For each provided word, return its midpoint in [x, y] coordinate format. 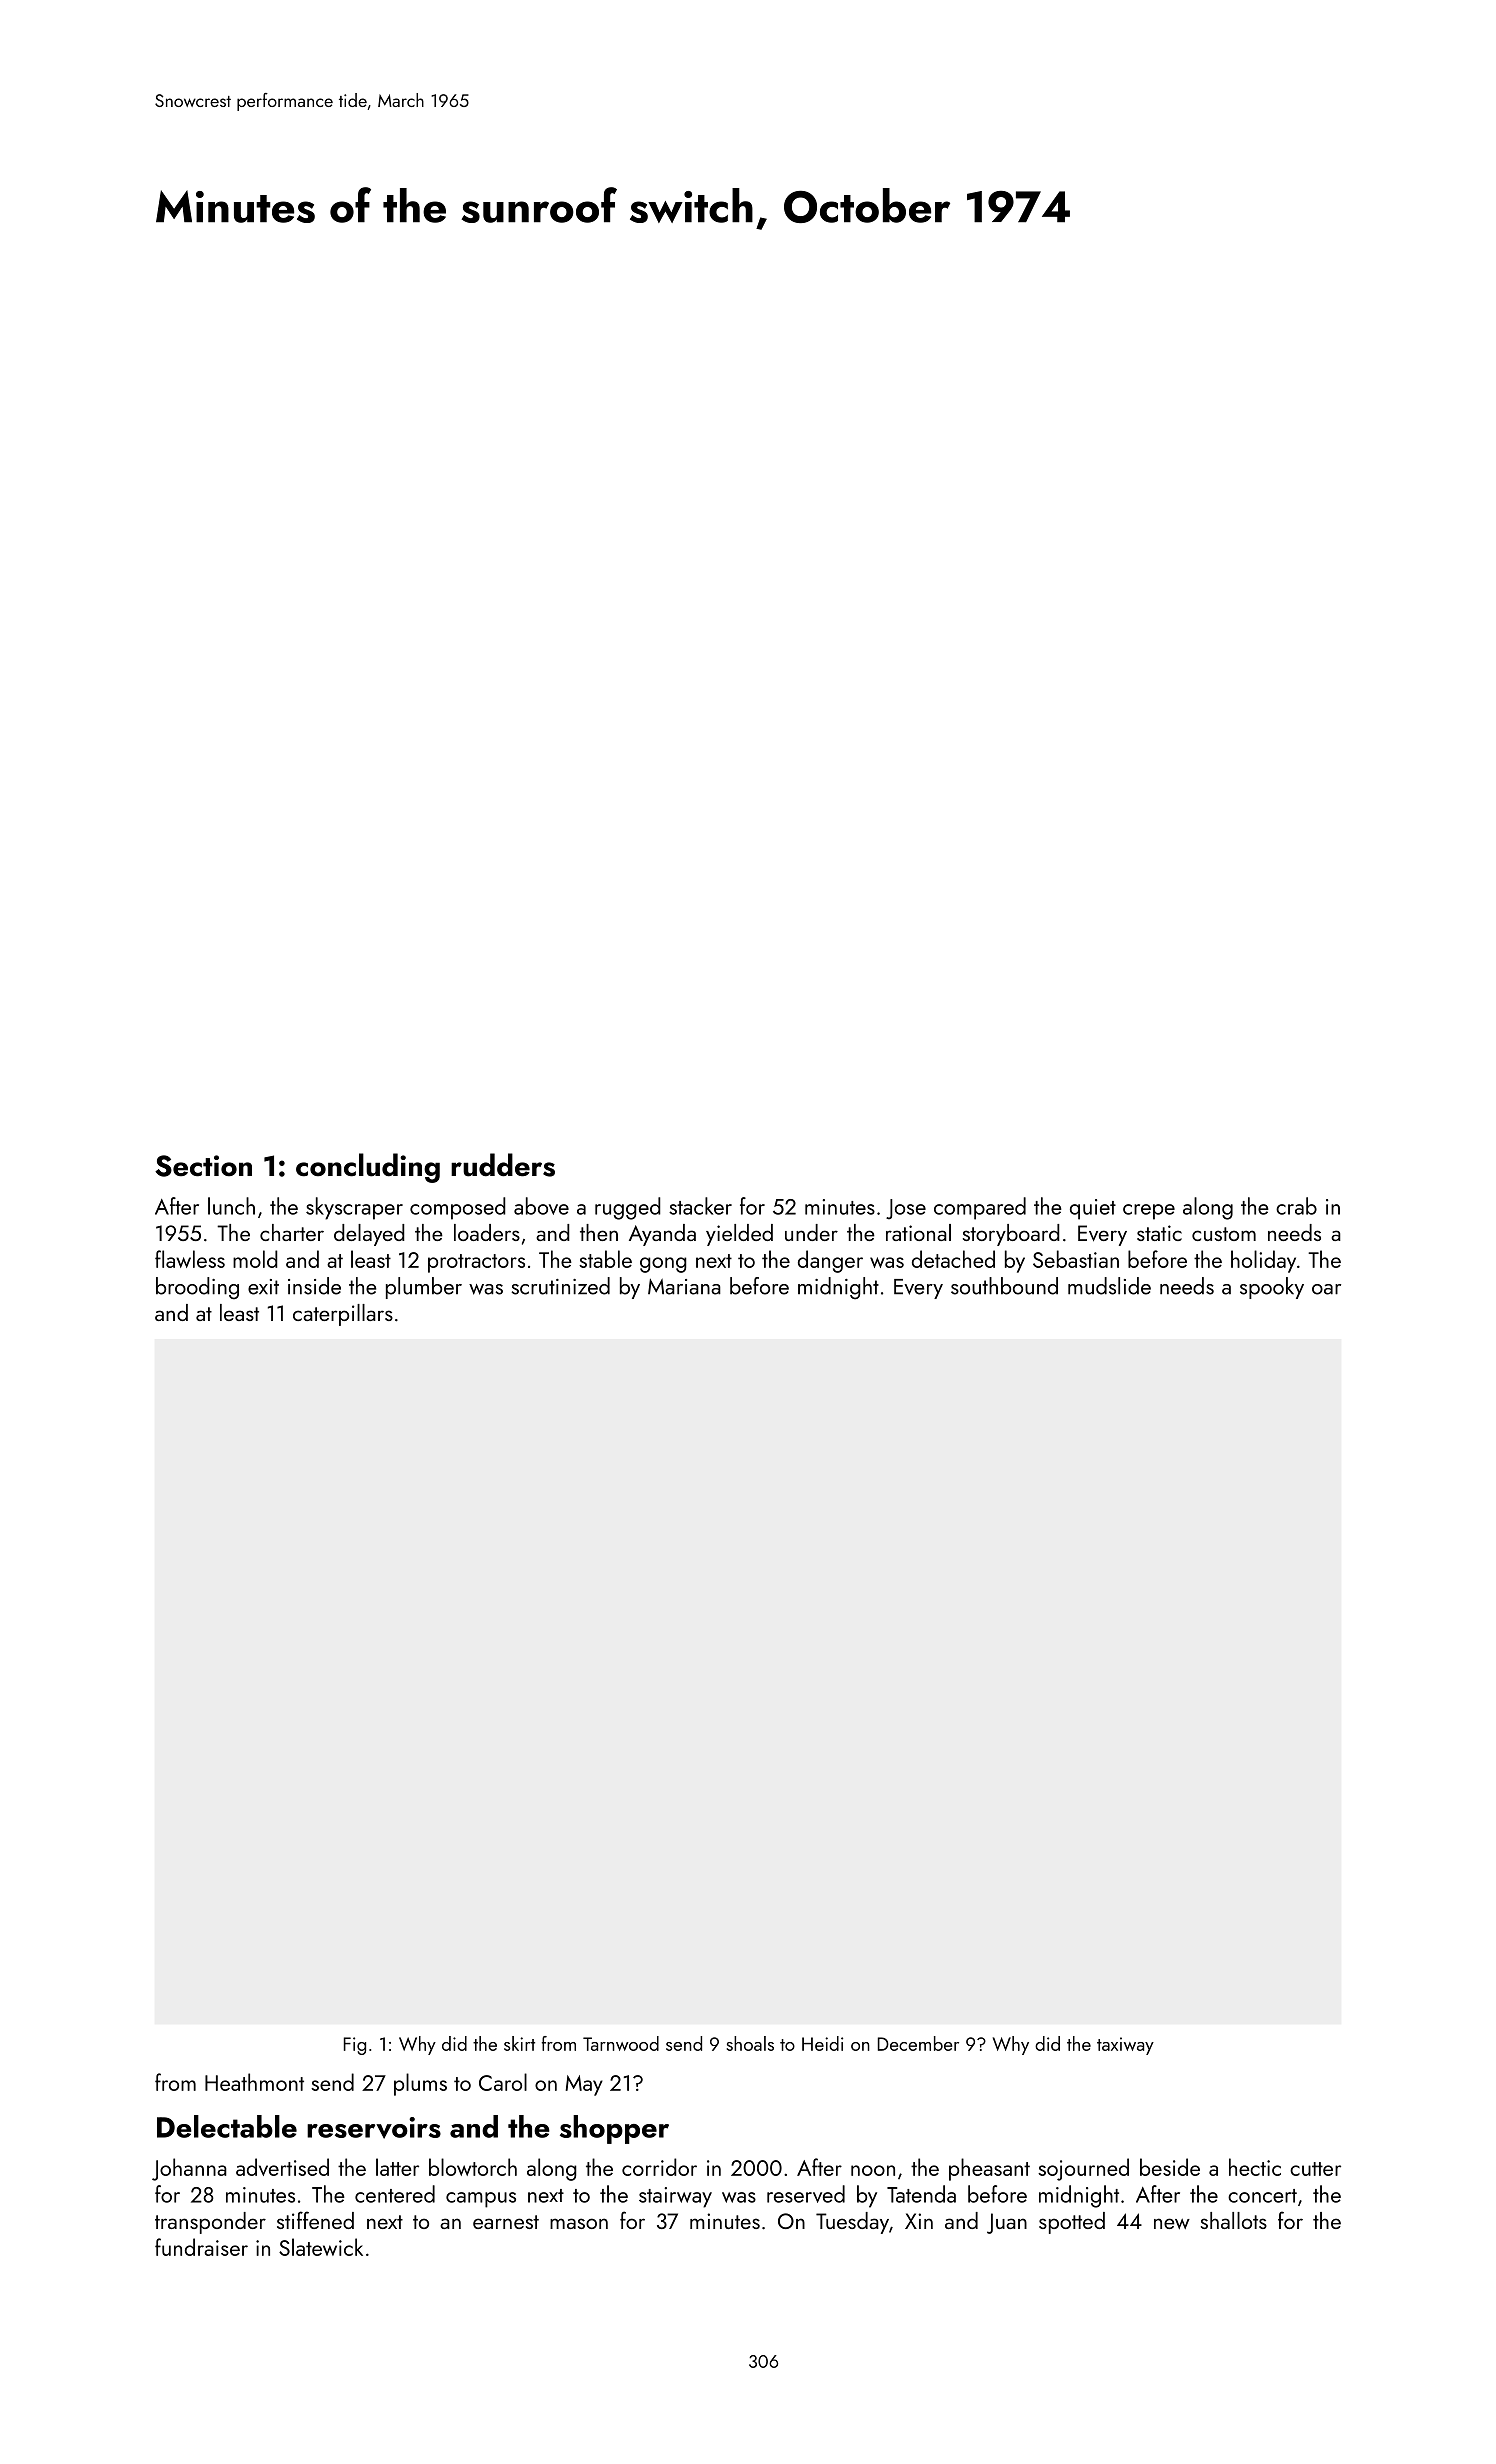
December [918, 2043]
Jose [906, 1209]
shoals [750, 2043]
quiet [1093, 1209]
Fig [355, 2046]
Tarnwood [621, 2043]
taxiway [1125, 2046]
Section [203, 1166]
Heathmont [254, 2082]
